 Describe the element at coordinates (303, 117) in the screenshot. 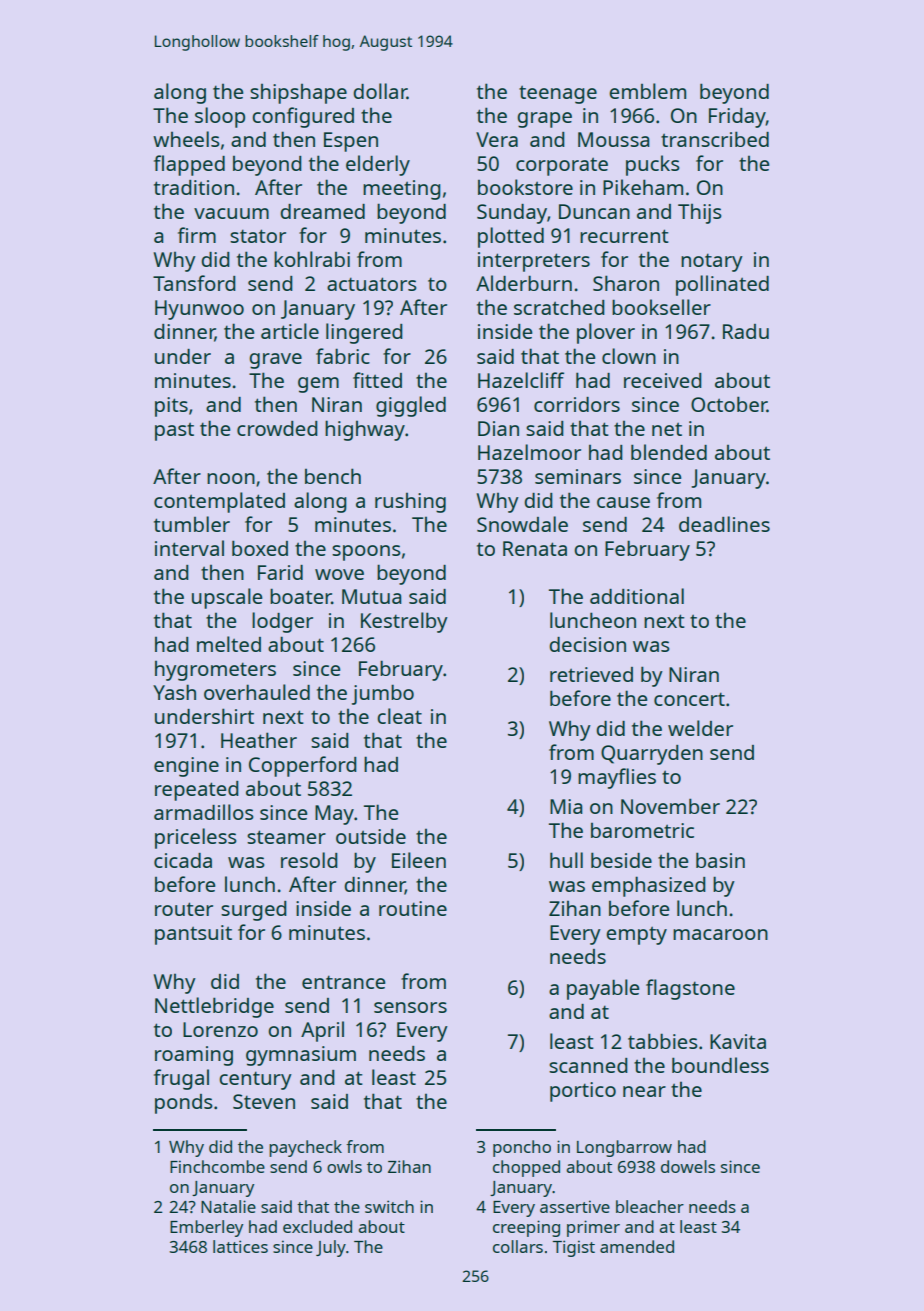

I see `configured` at that location.
